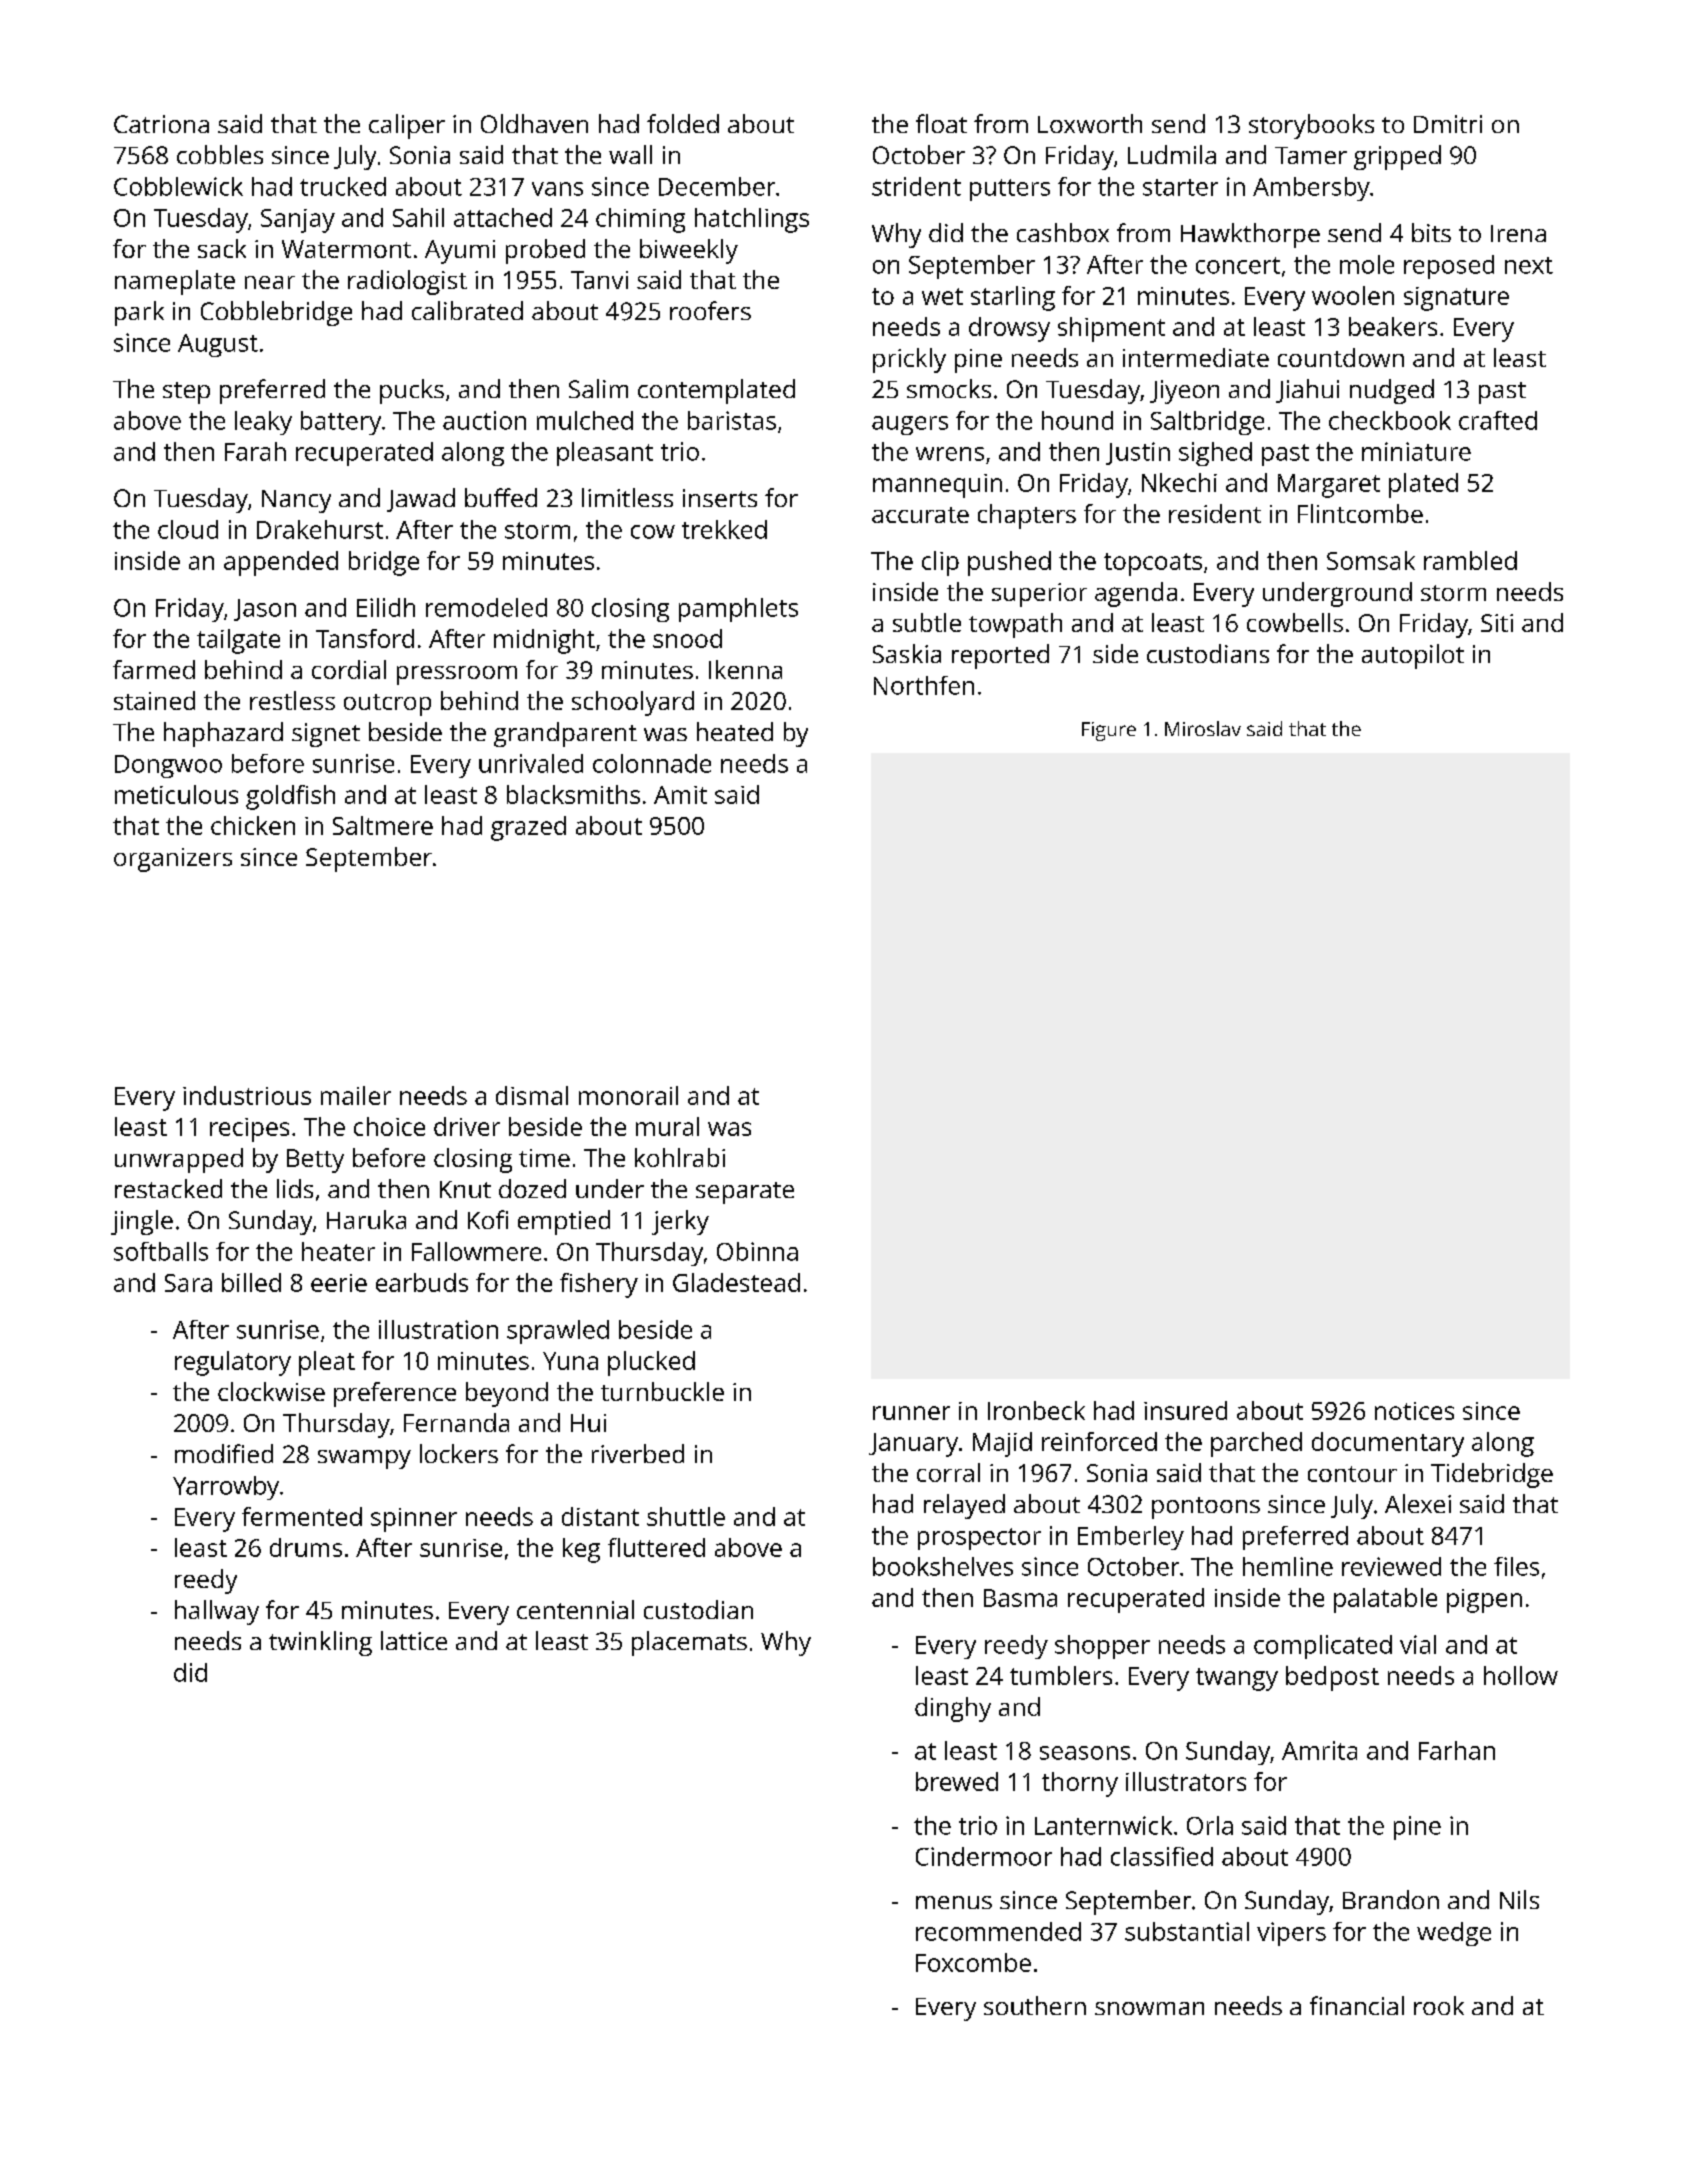  Describe the element at coordinates (460, 252) in the screenshot. I see `Ayumi` at that location.
